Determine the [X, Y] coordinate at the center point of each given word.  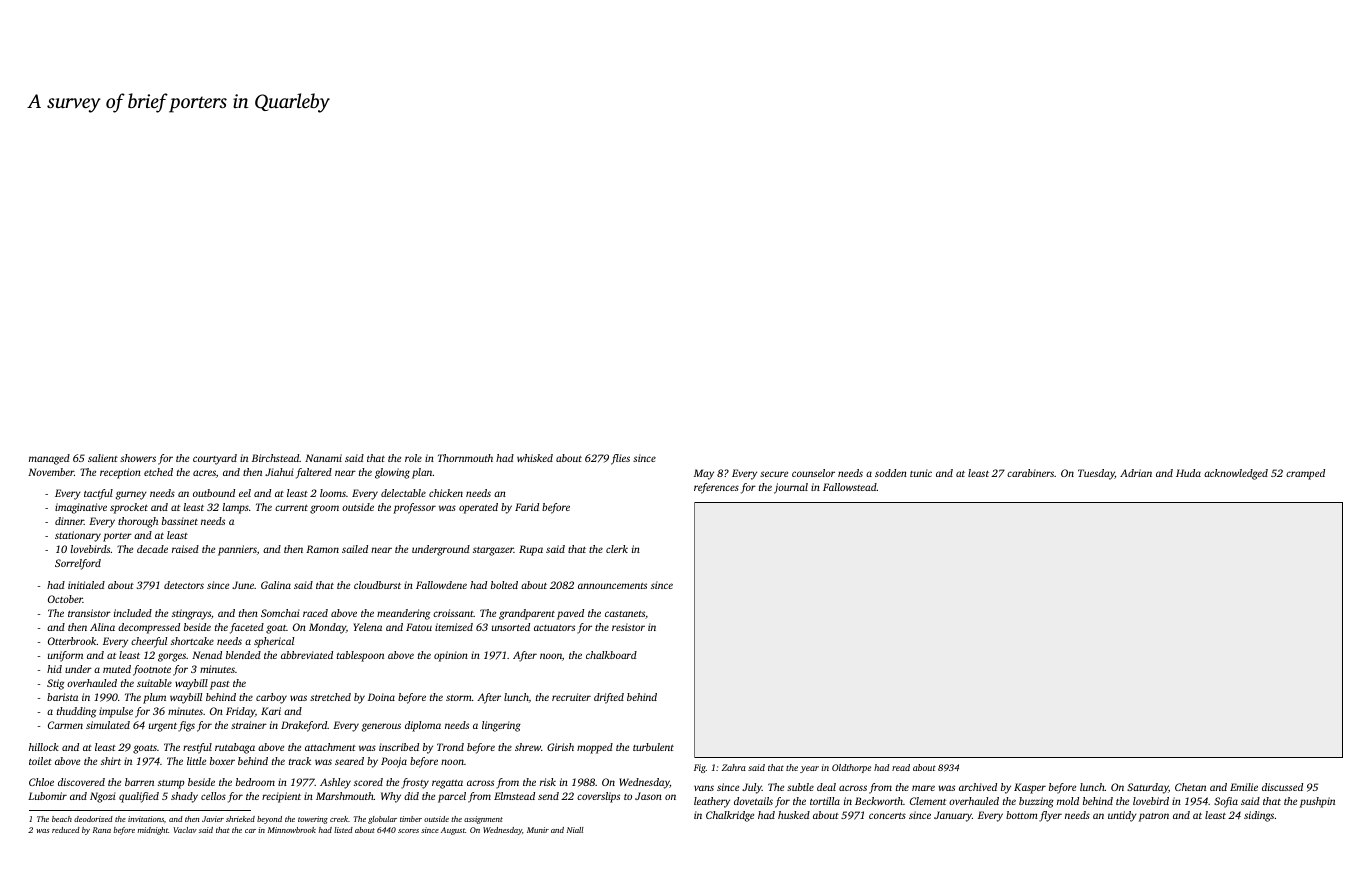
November [51, 472]
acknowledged [1236, 474]
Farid [527, 507]
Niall [575, 830]
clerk [617, 549]
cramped [1305, 474]
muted [117, 669]
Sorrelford [78, 564]
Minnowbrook [292, 830]
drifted [609, 698]
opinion [451, 656]
